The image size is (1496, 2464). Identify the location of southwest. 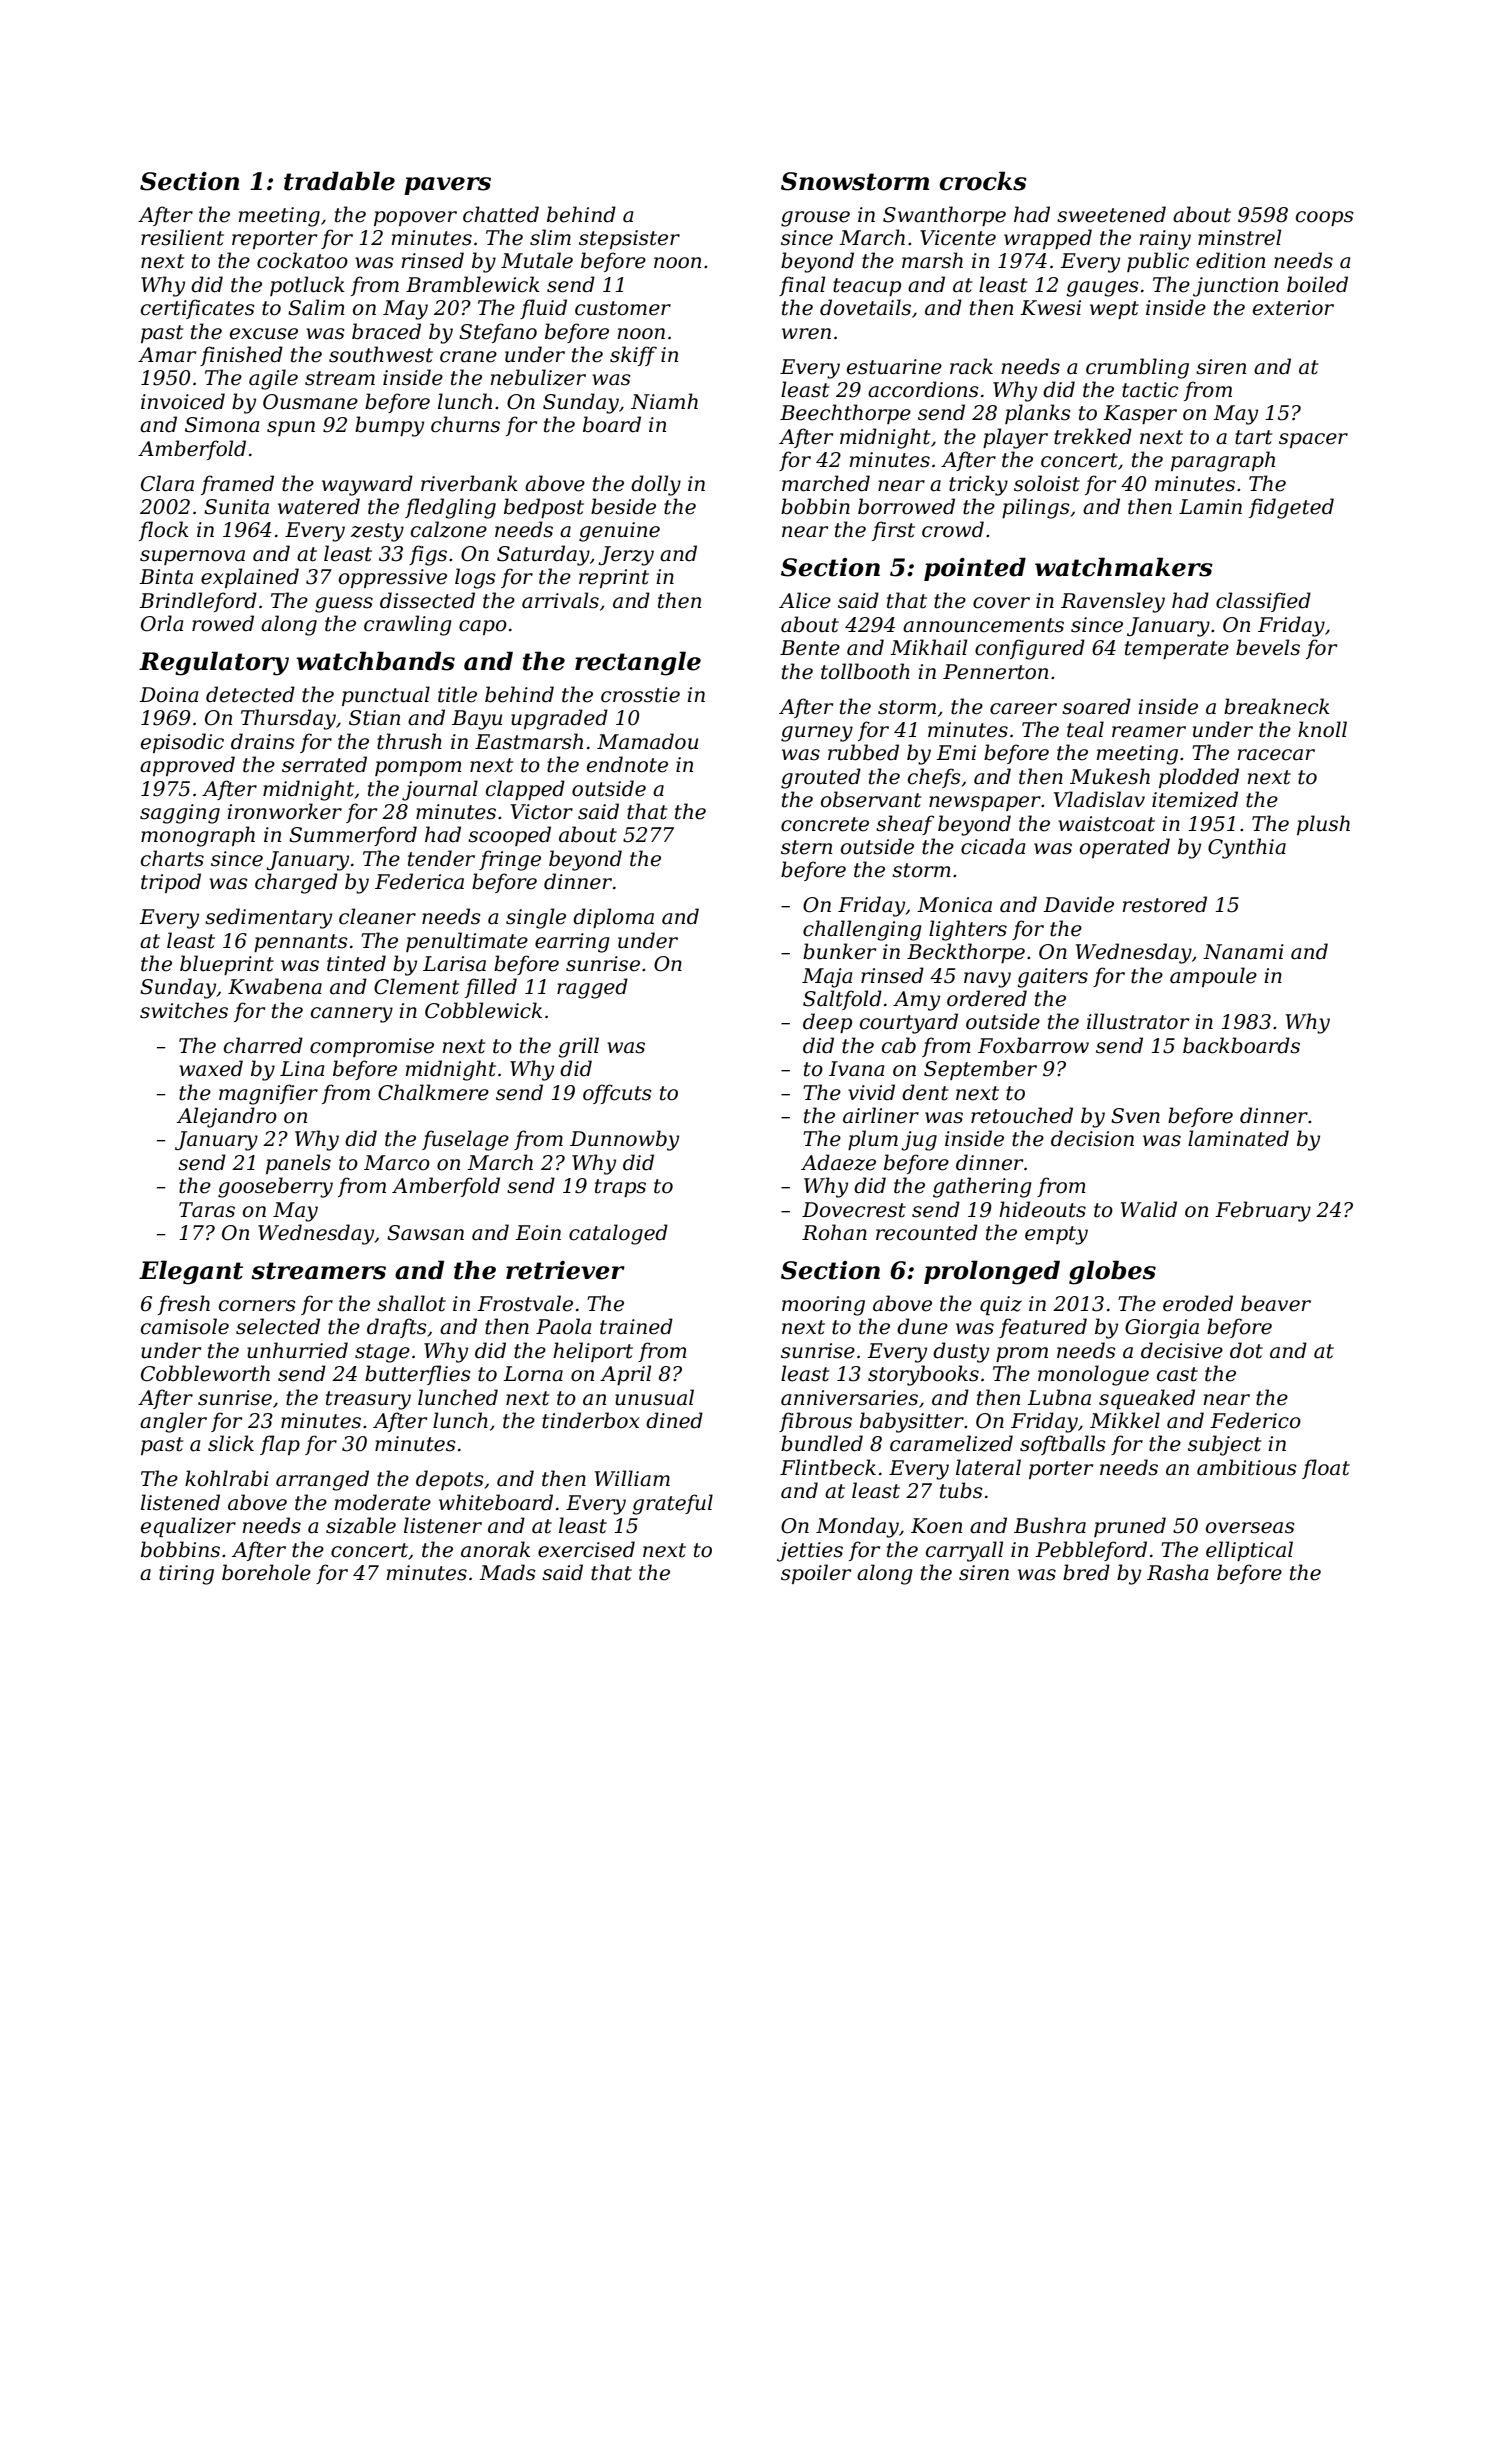
(381, 354).
